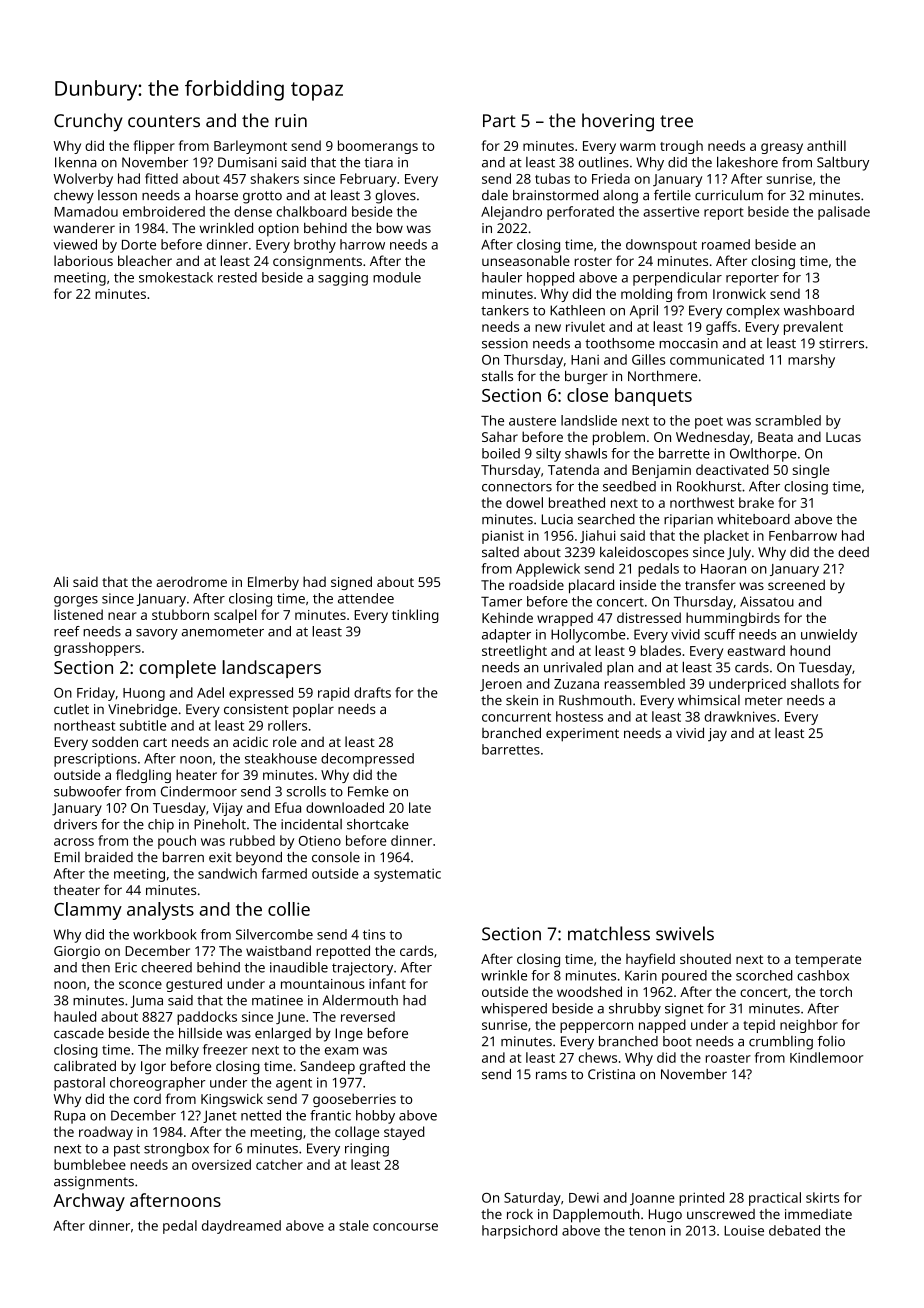  Describe the element at coordinates (826, 145) in the image. I see `anthill` at that location.
